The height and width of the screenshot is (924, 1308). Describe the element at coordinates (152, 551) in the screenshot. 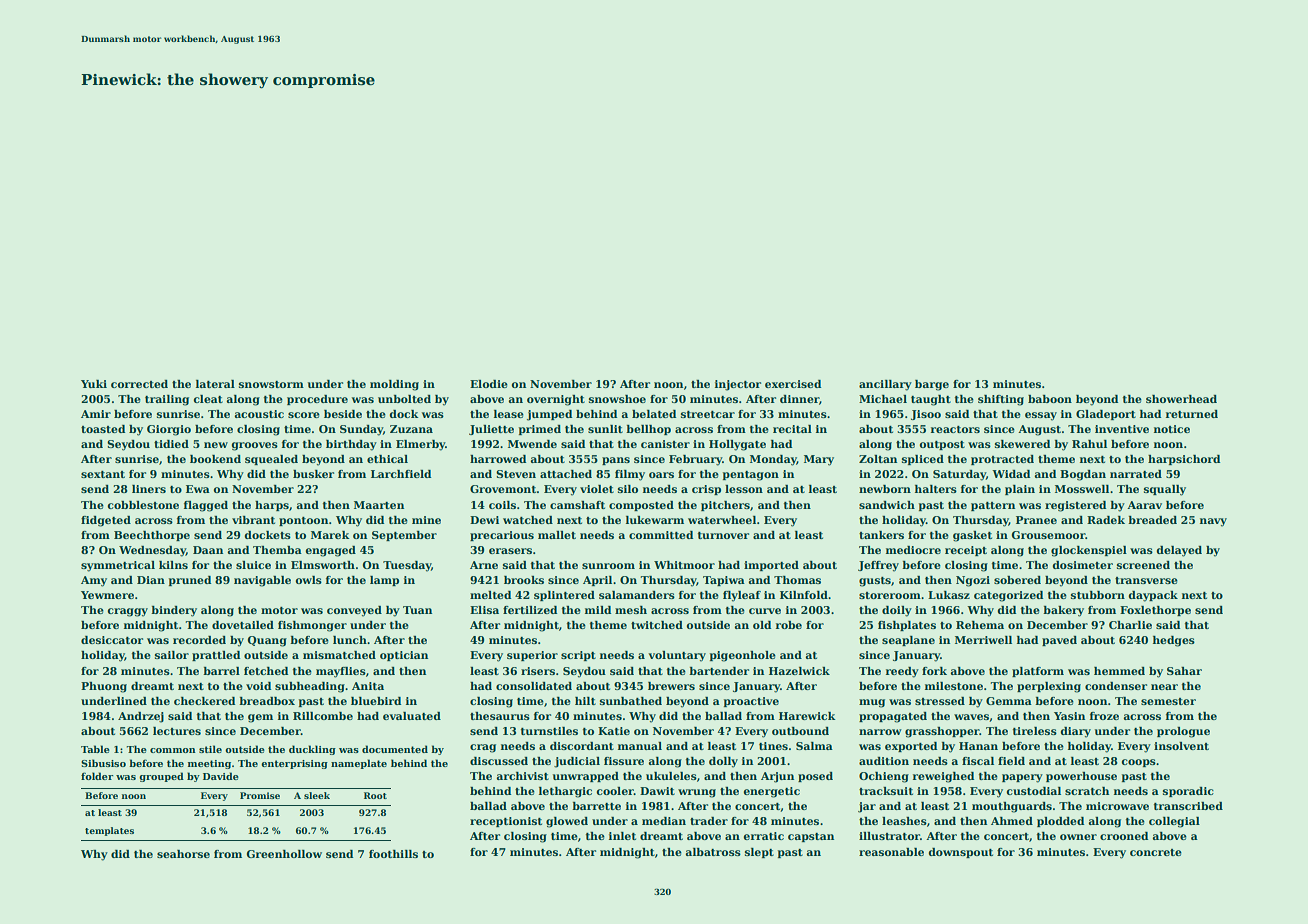

I see `Wednesday` at that location.
